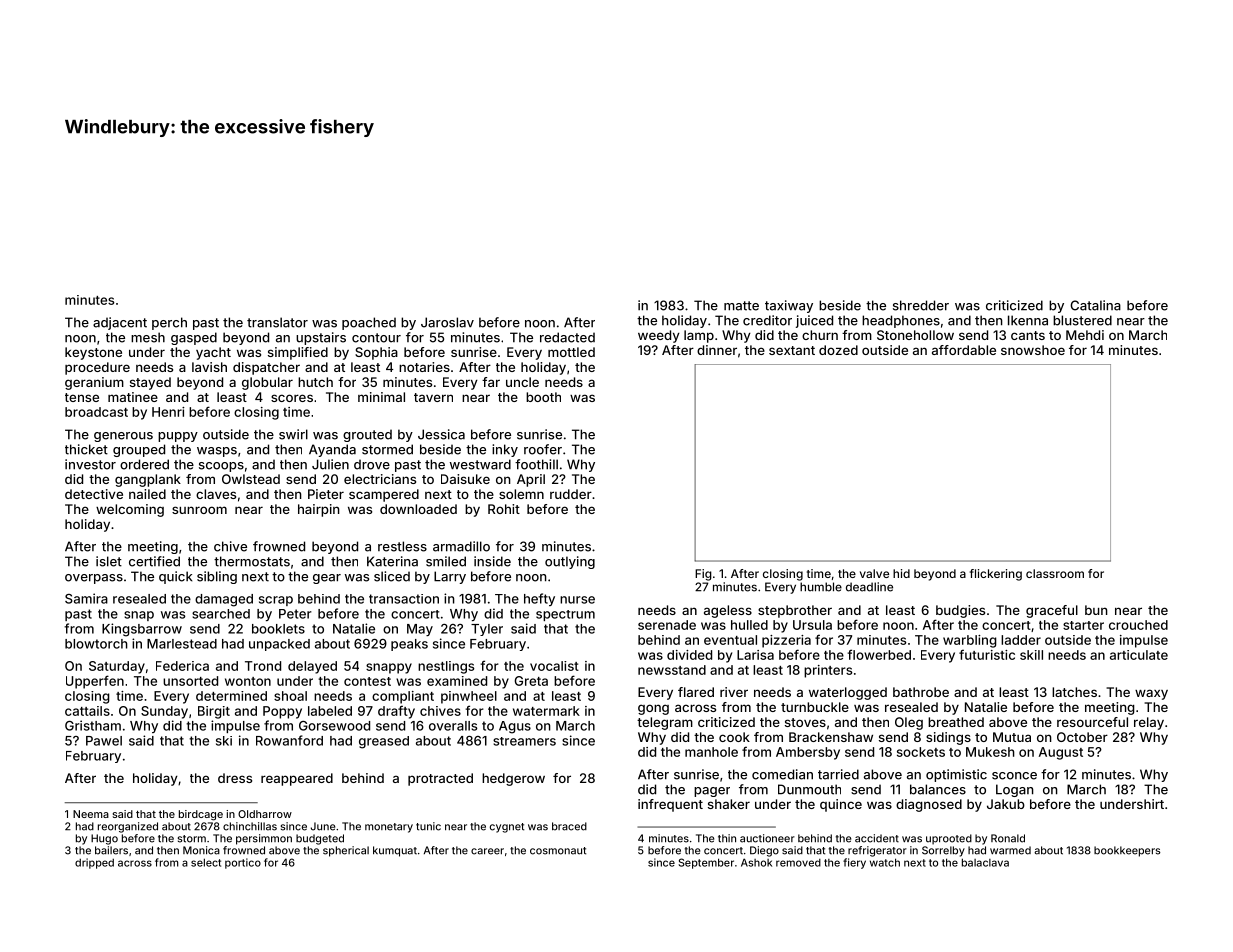  What do you see at coordinates (104, 741) in the screenshot?
I see `Pawel` at bounding box center [104, 741].
